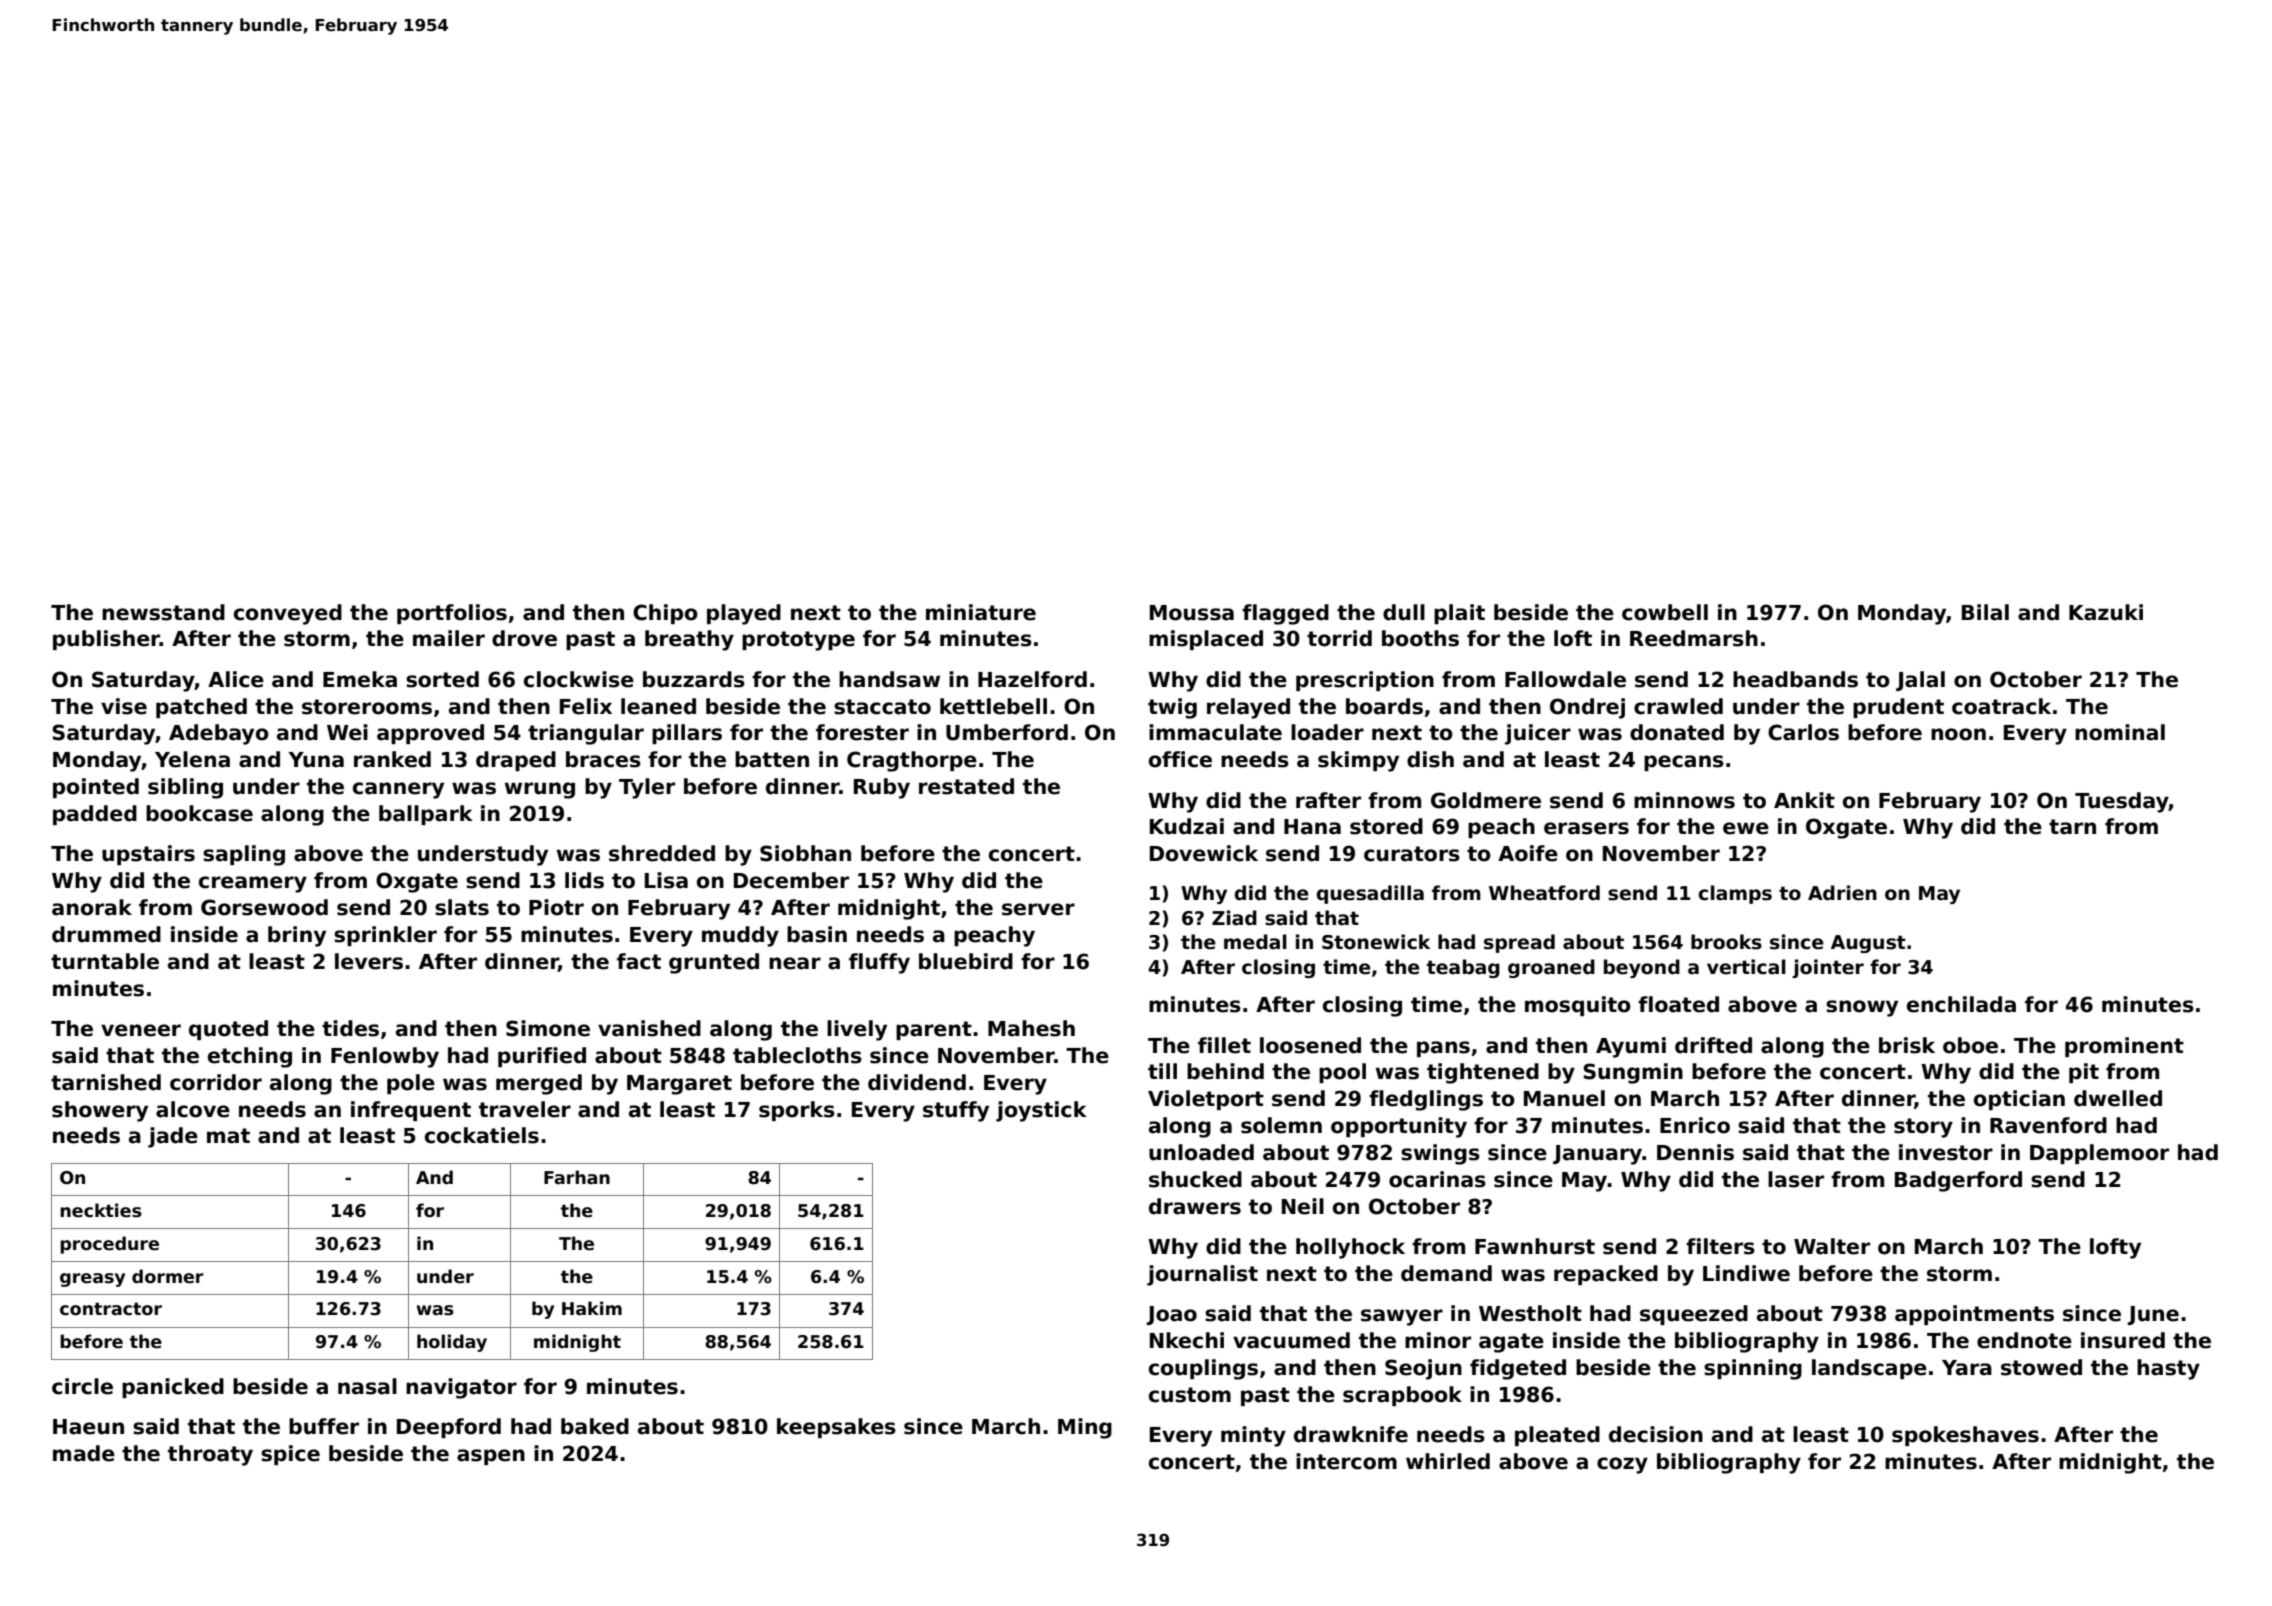 The height and width of the image is (1606, 2272). Describe the element at coordinates (2122, 802) in the image. I see `Tuesday` at that location.
